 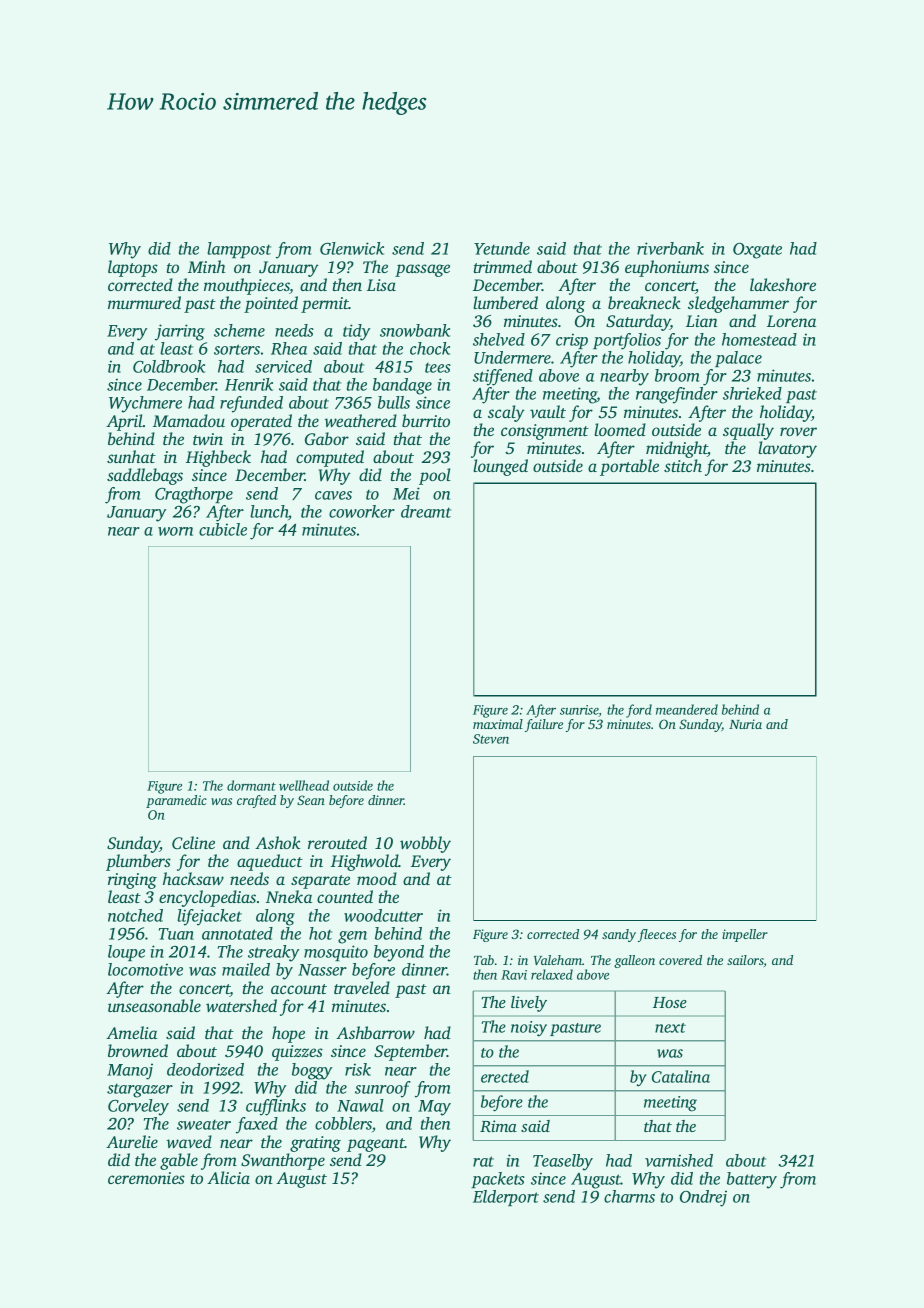 What do you see at coordinates (228, 1177) in the page?
I see `Alicia` at bounding box center [228, 1177].
